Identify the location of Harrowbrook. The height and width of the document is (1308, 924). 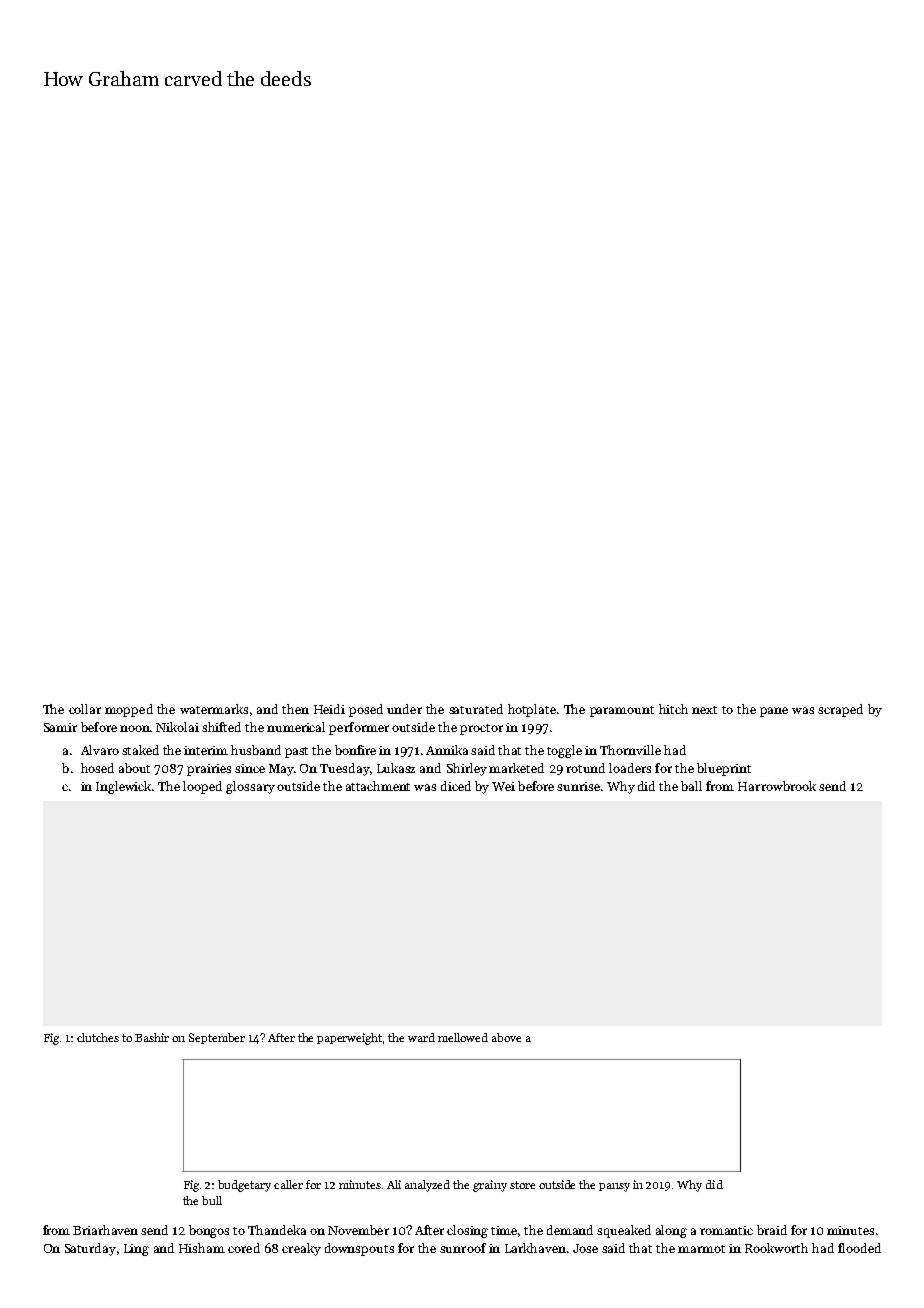
(777, 786).
